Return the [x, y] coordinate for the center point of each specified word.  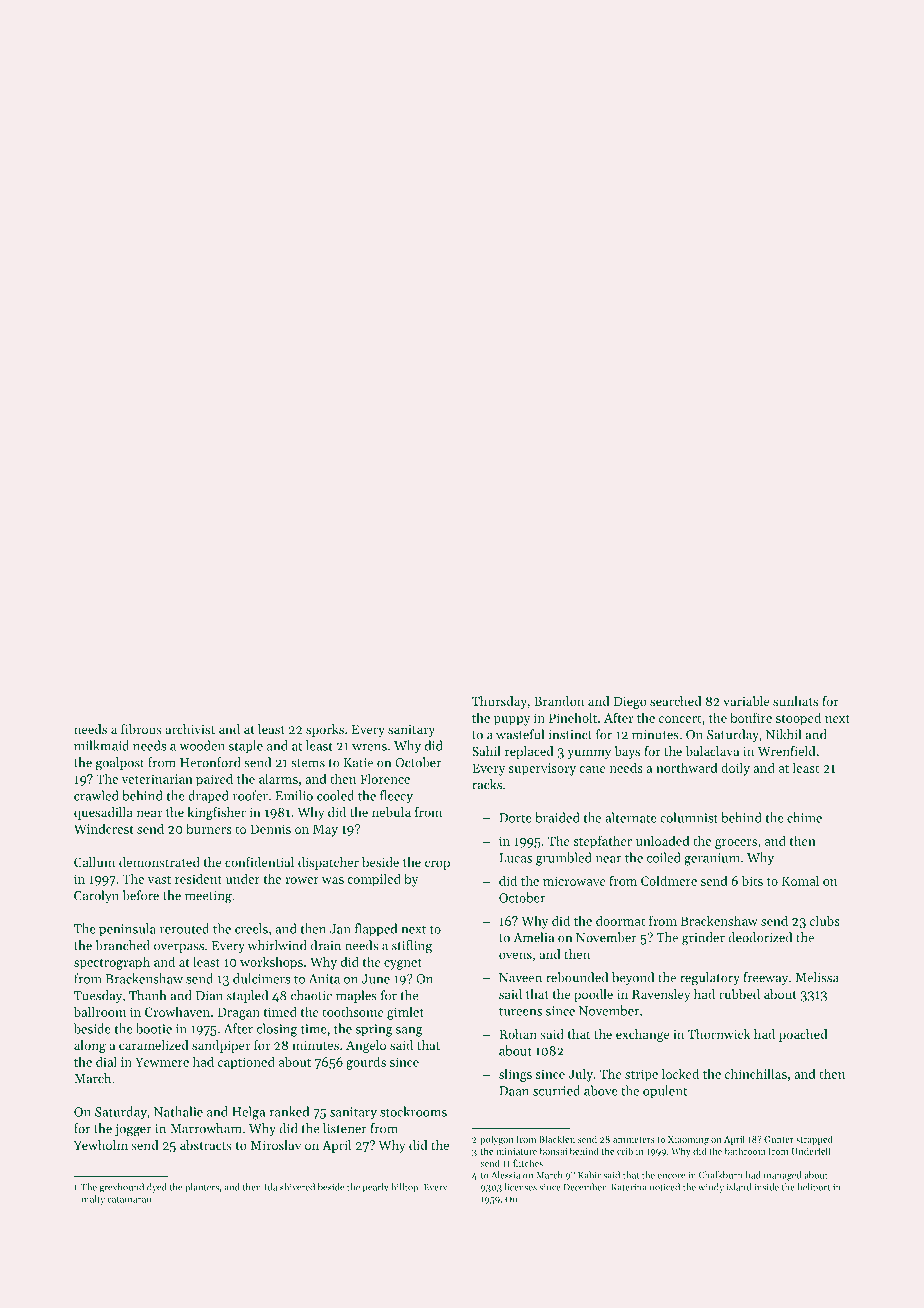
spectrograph [112, 963]
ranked [289, 1111]
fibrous [141, 729]
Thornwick [719, 1034]
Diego [630, 703]
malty [93, 1200]
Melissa [817, 977]
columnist [689, 817]
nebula [391, 812]
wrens [369, 747]
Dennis [270, 829]
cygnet [403, 964]
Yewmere [162, 1062]
